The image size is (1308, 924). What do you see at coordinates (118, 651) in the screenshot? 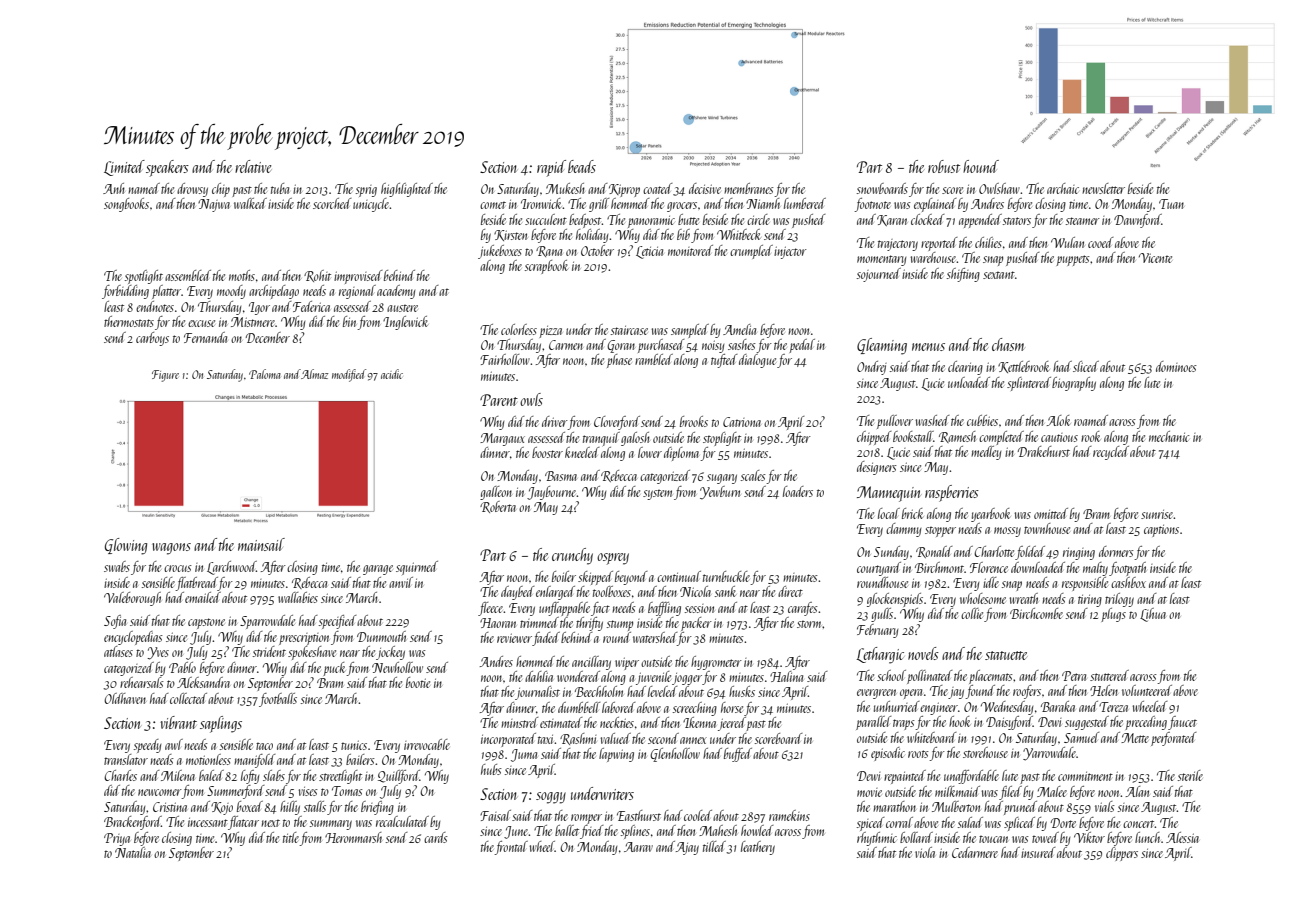
I see `atlases` at bounding box center [118, 651].
